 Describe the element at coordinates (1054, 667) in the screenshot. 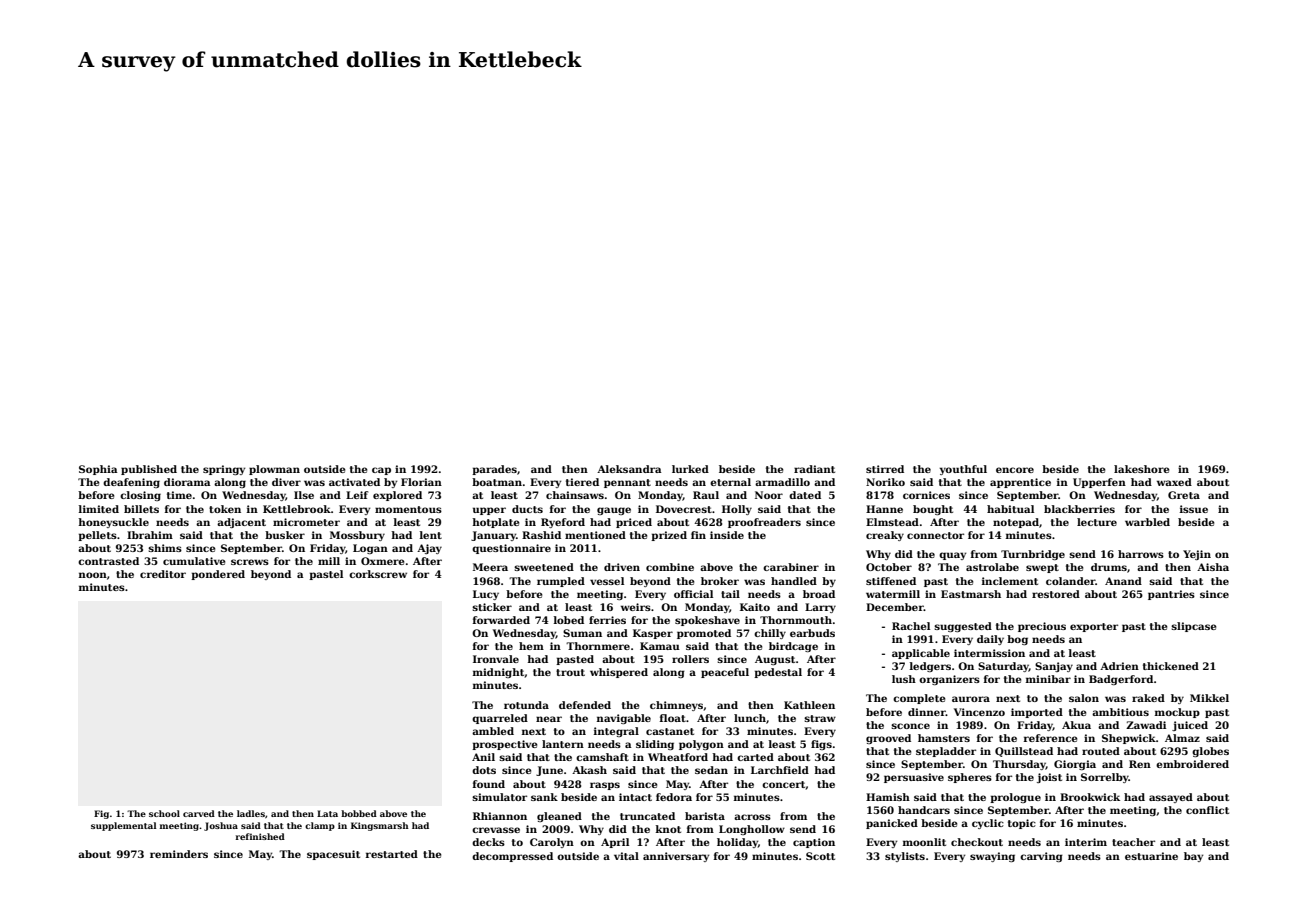

I see `Sanjay` at that location.
